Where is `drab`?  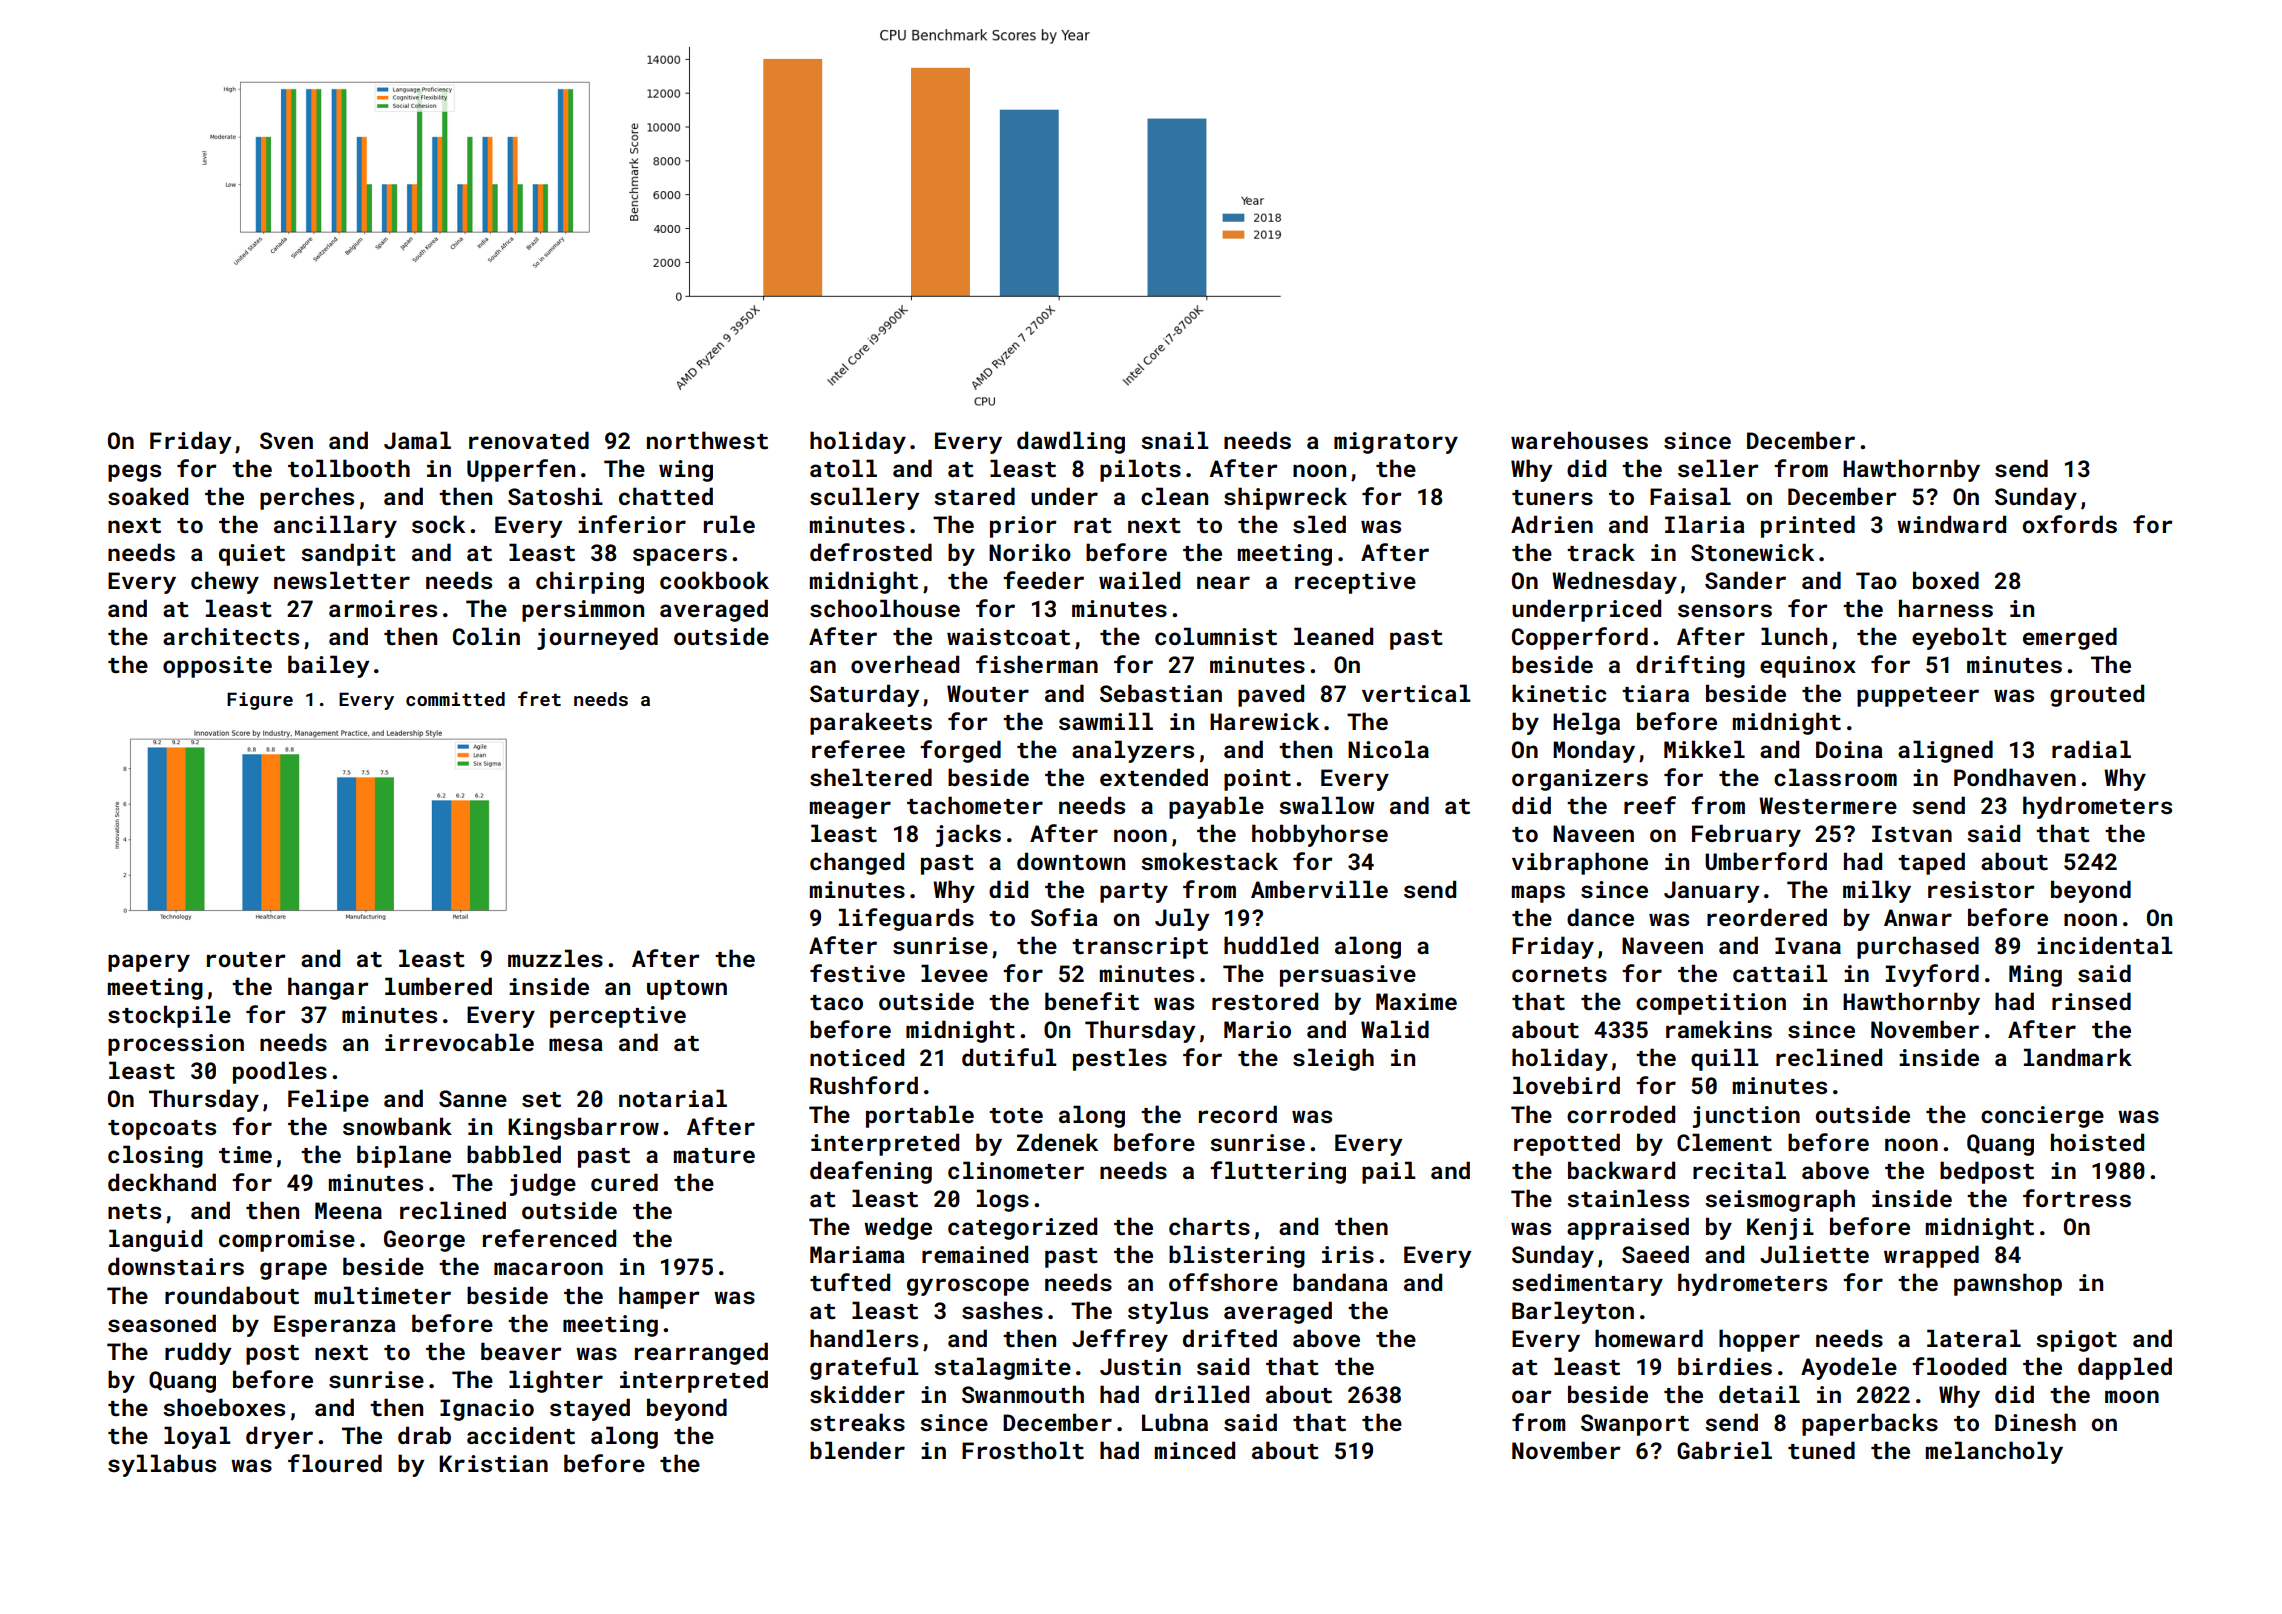 drab is located at coordinates (424, 1435).
